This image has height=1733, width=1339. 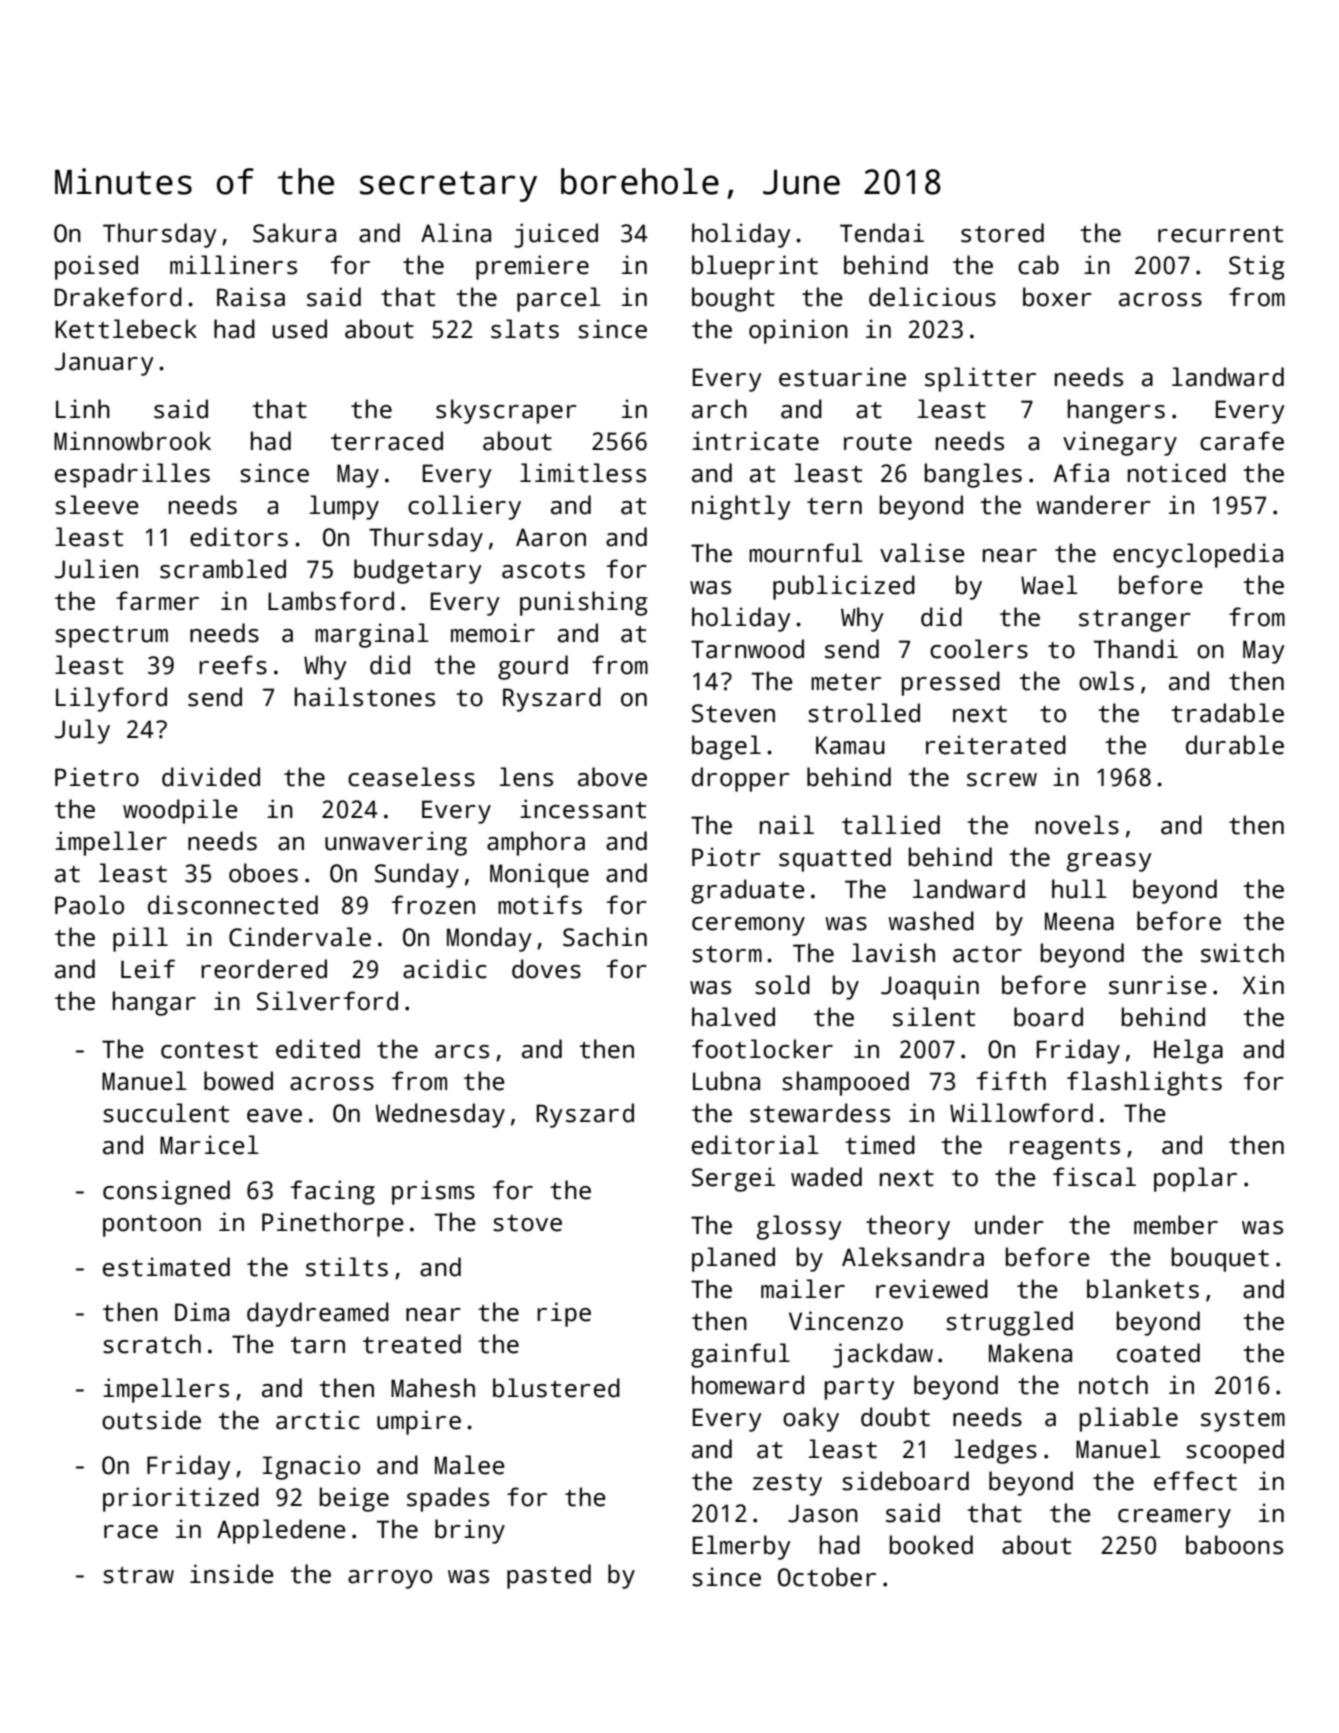 I want to click on pasted, so click(x=549, y=1576).
